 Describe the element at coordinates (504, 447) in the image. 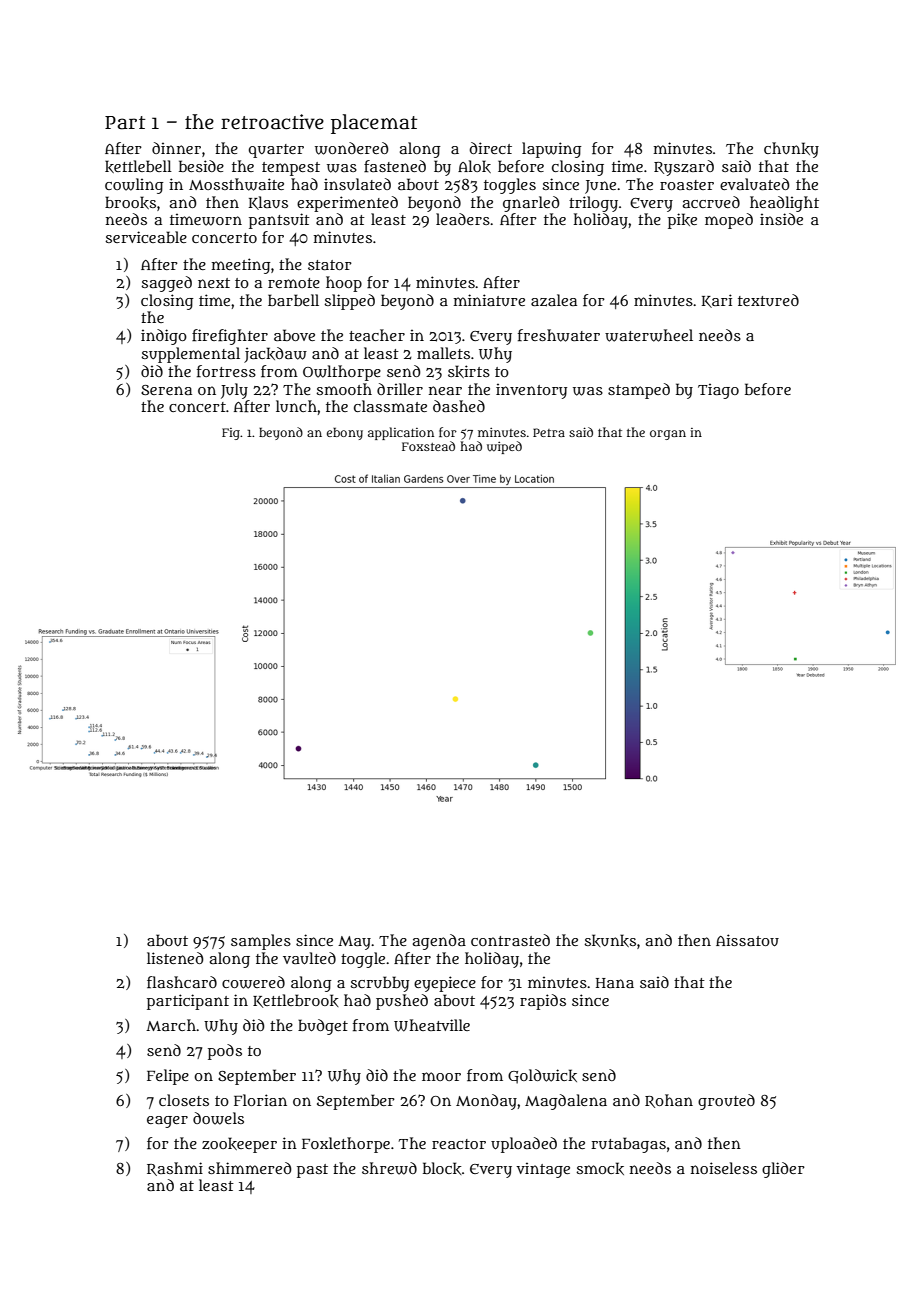

I see `wiped` at that location.
